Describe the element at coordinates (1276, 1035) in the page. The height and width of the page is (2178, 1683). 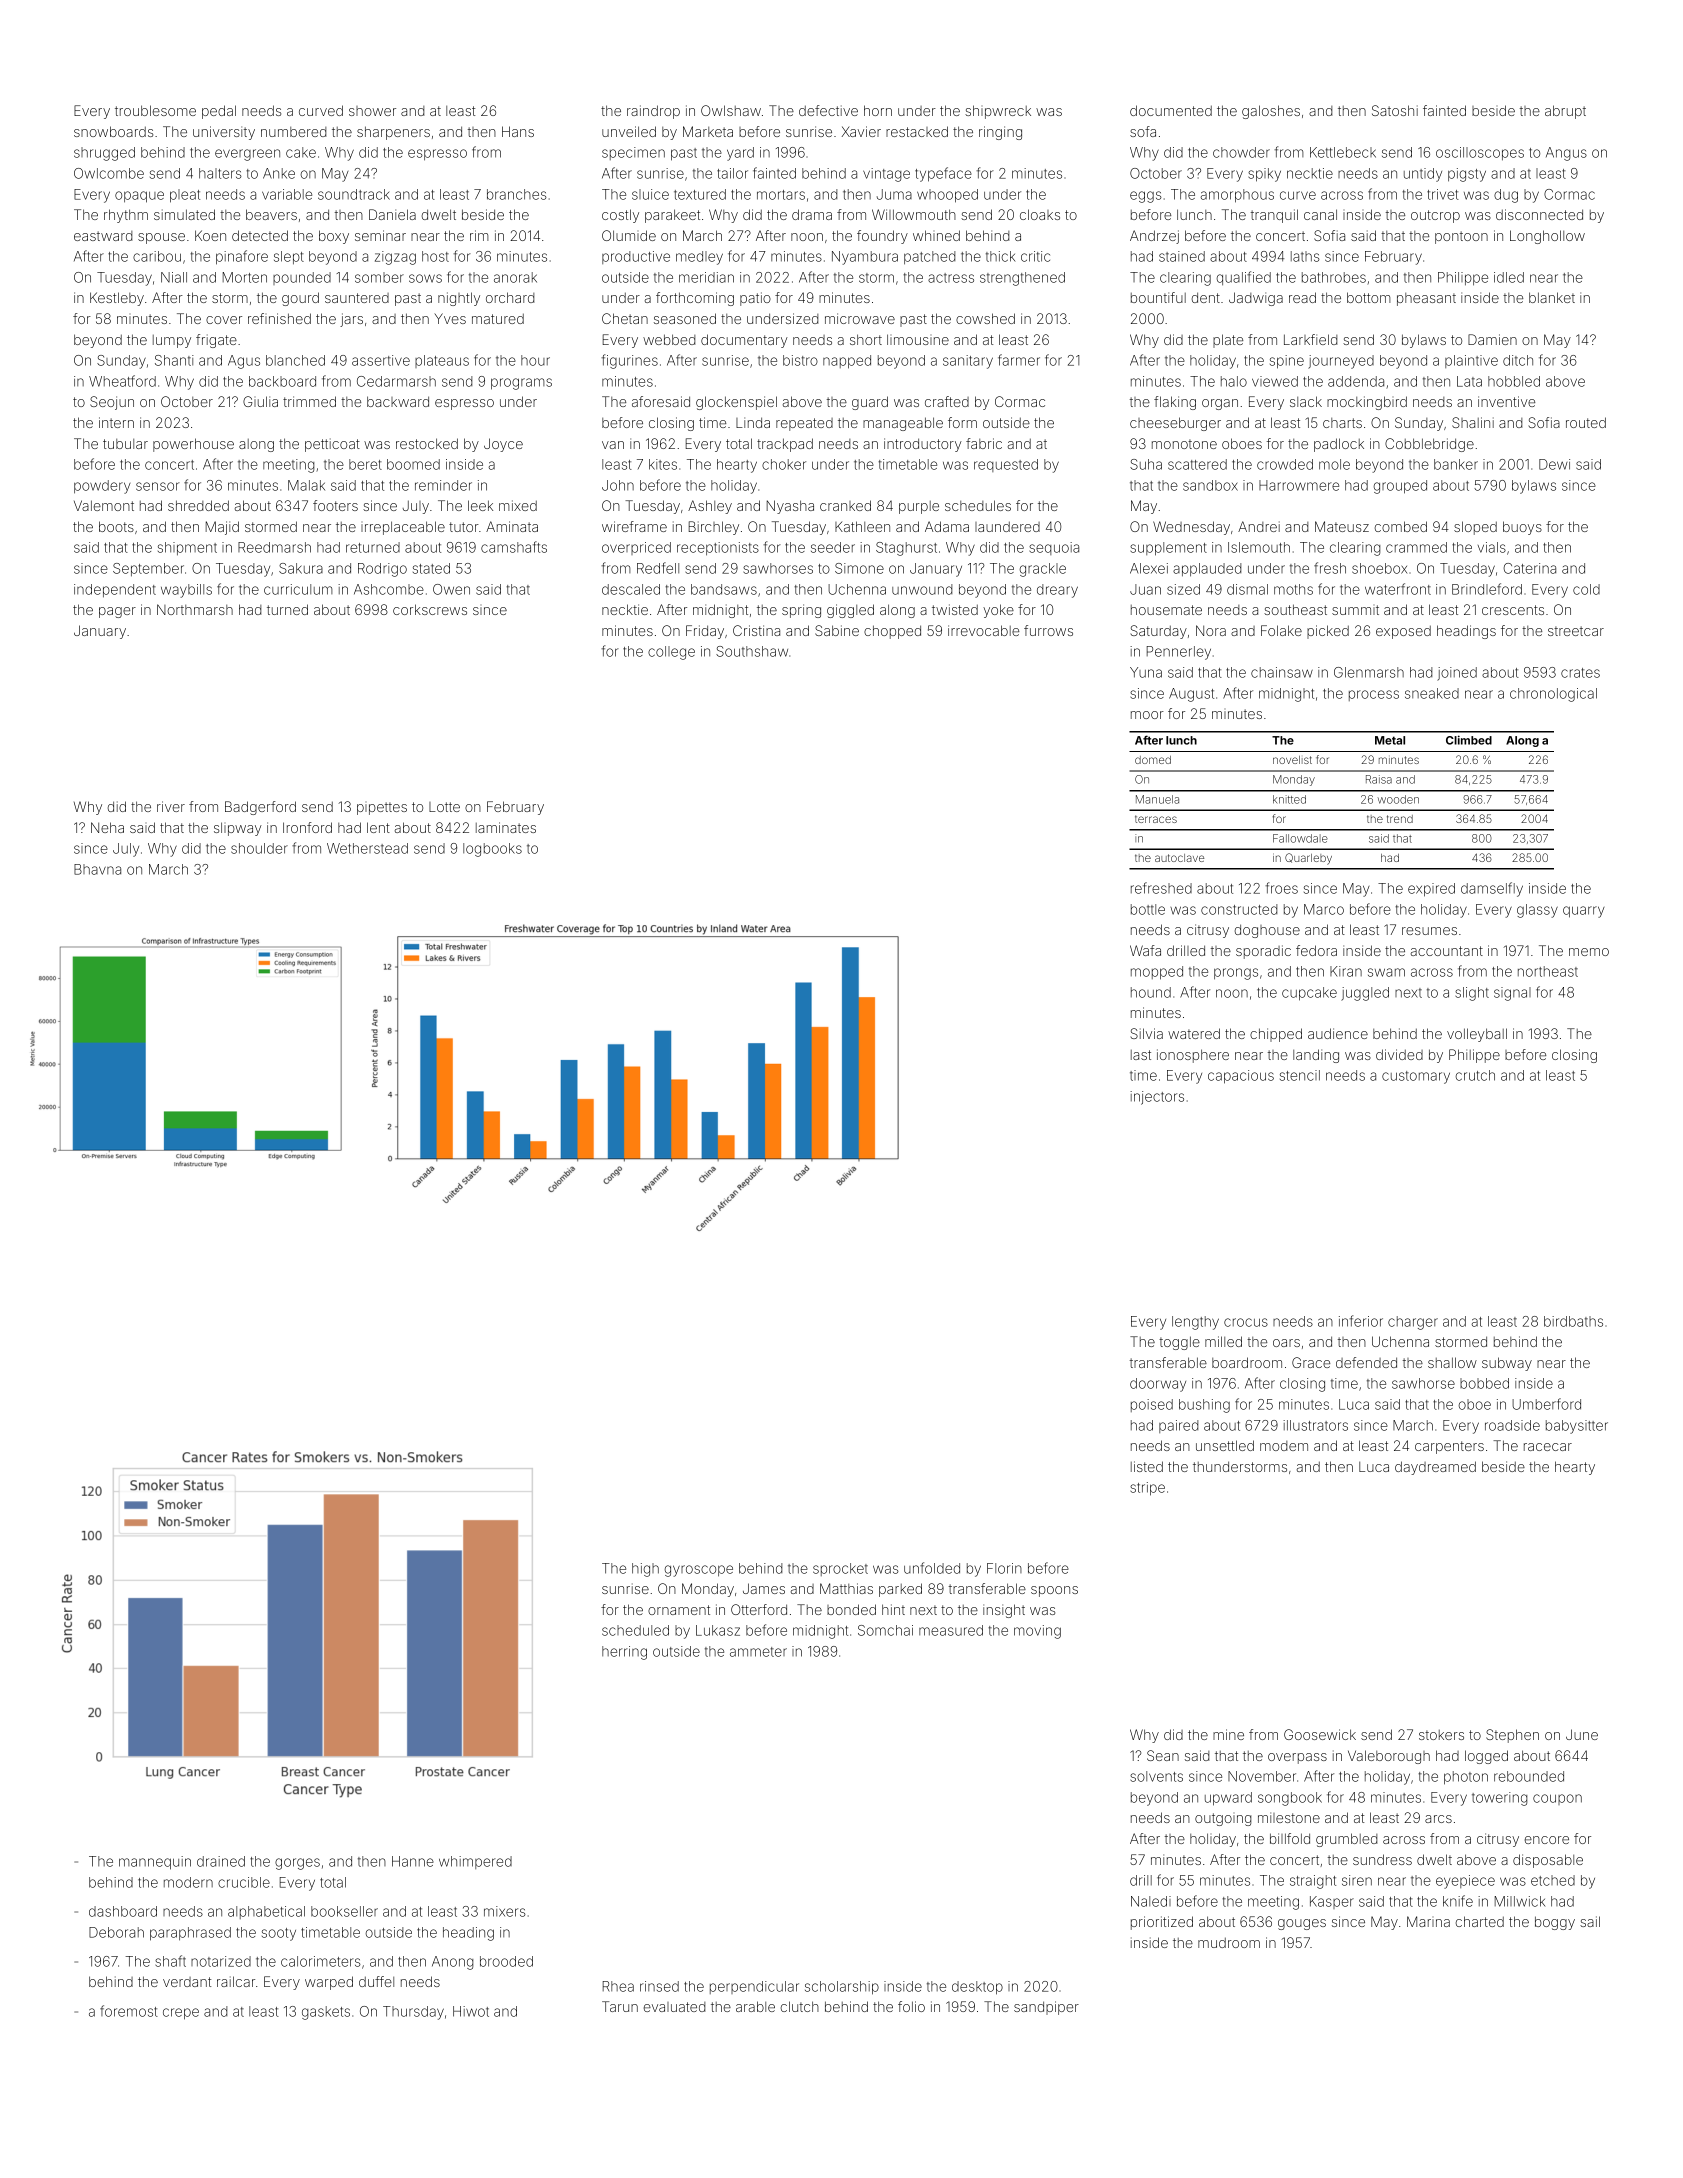
I see `chipped` at that location.
